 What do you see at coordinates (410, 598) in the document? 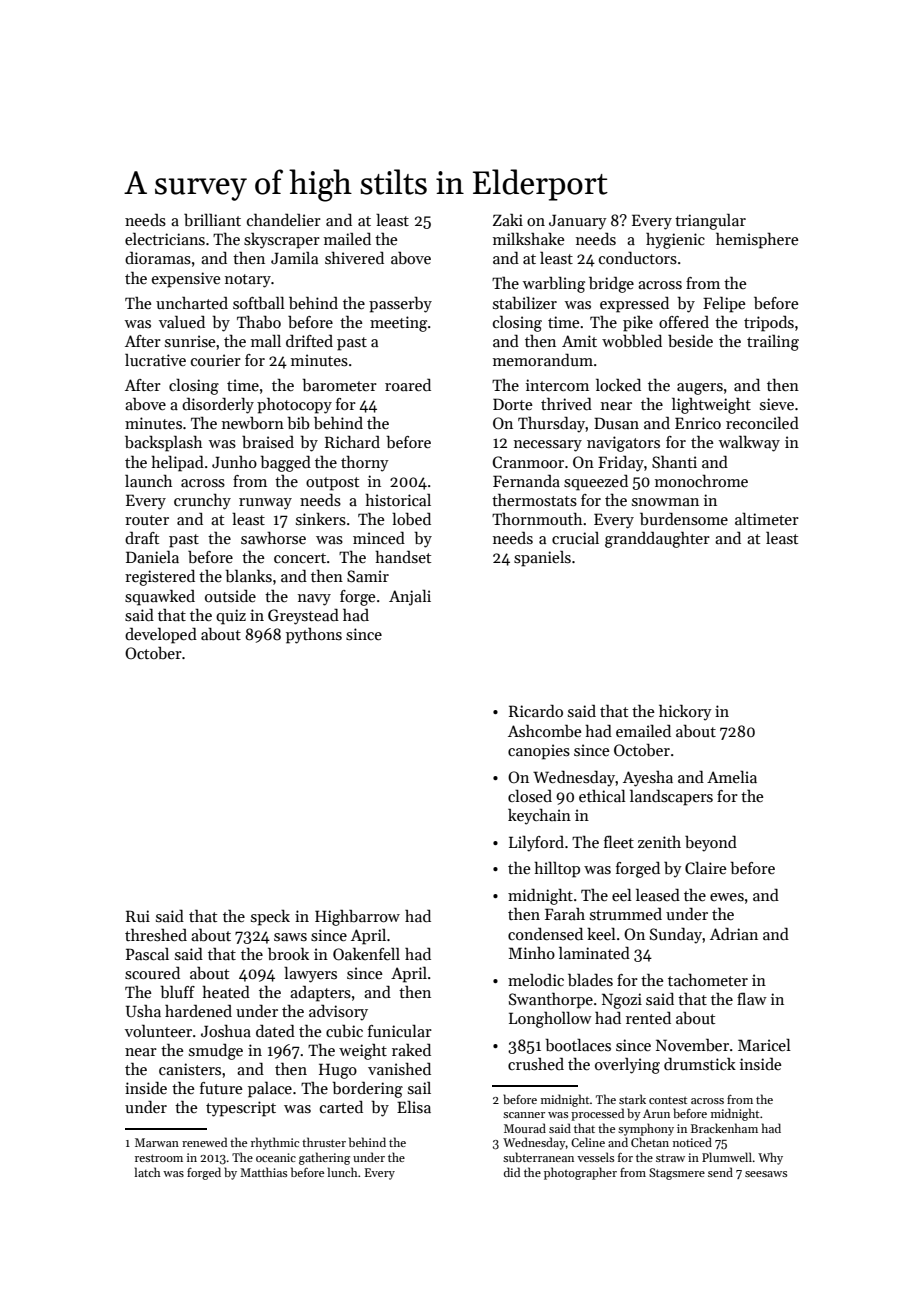
I see `Anjali` at bounding box center [410, 598].
